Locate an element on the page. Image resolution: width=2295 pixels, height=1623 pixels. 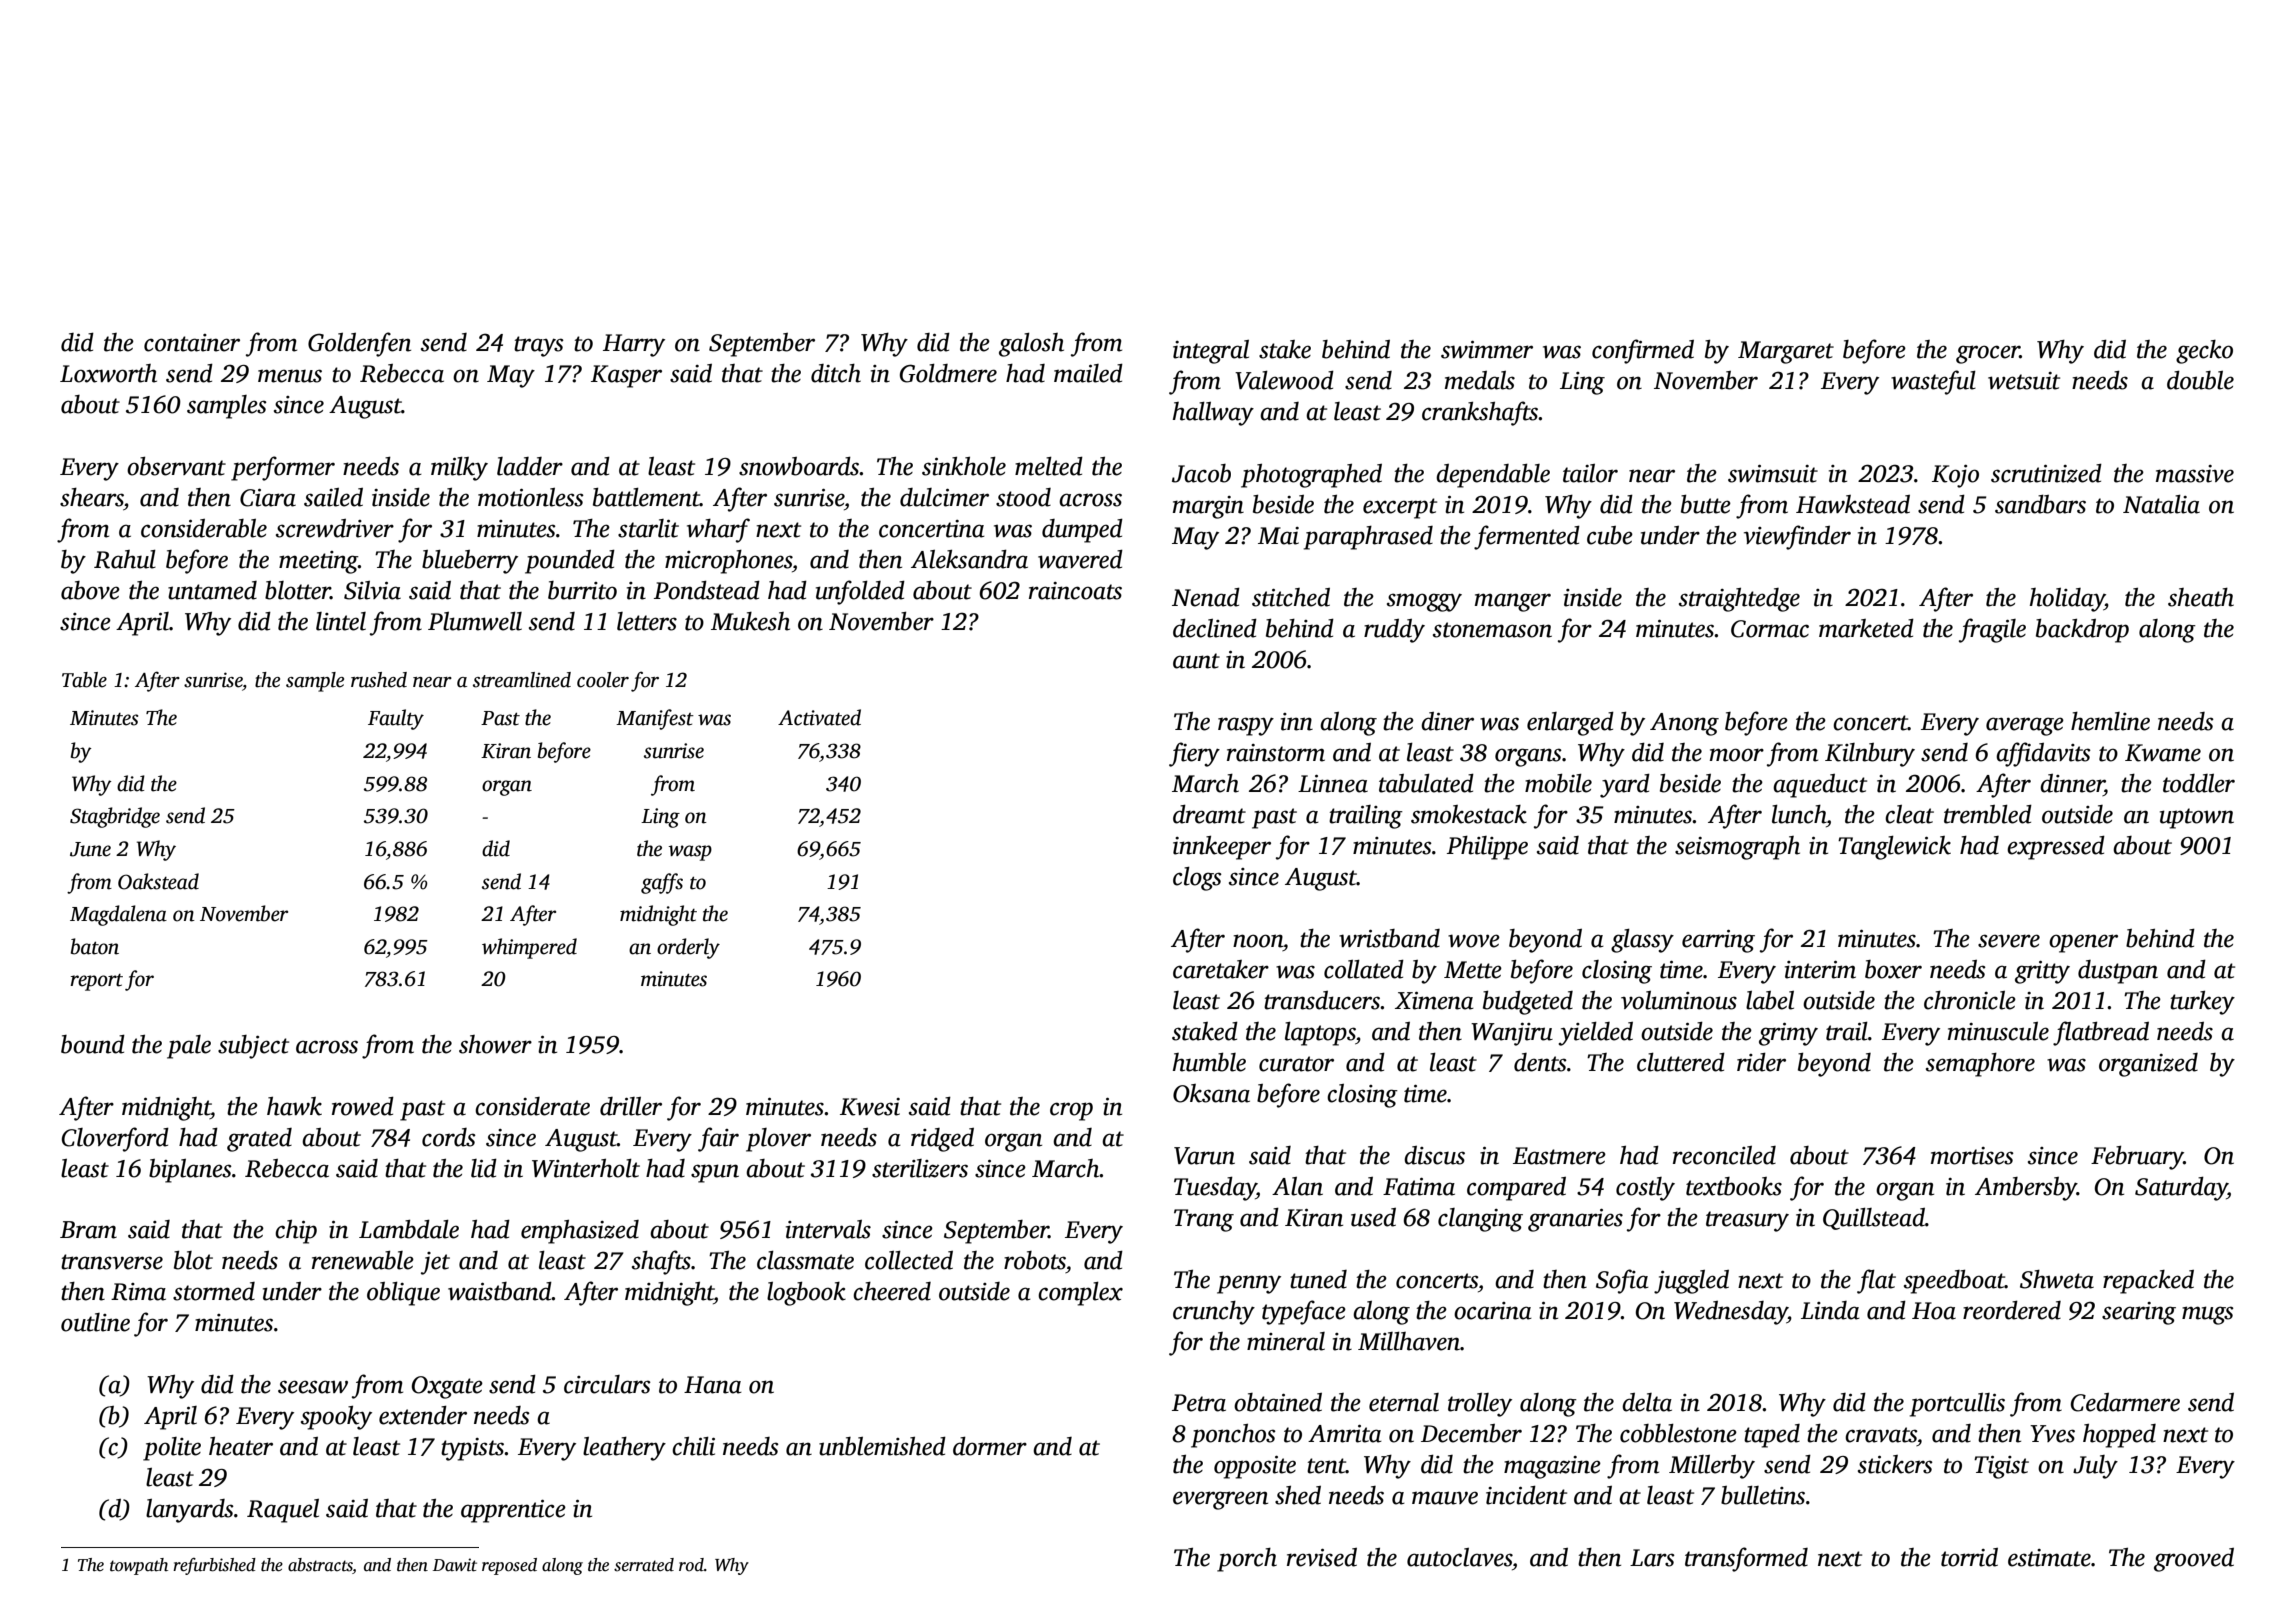
gecko is located at coordinates (2204, 352).
